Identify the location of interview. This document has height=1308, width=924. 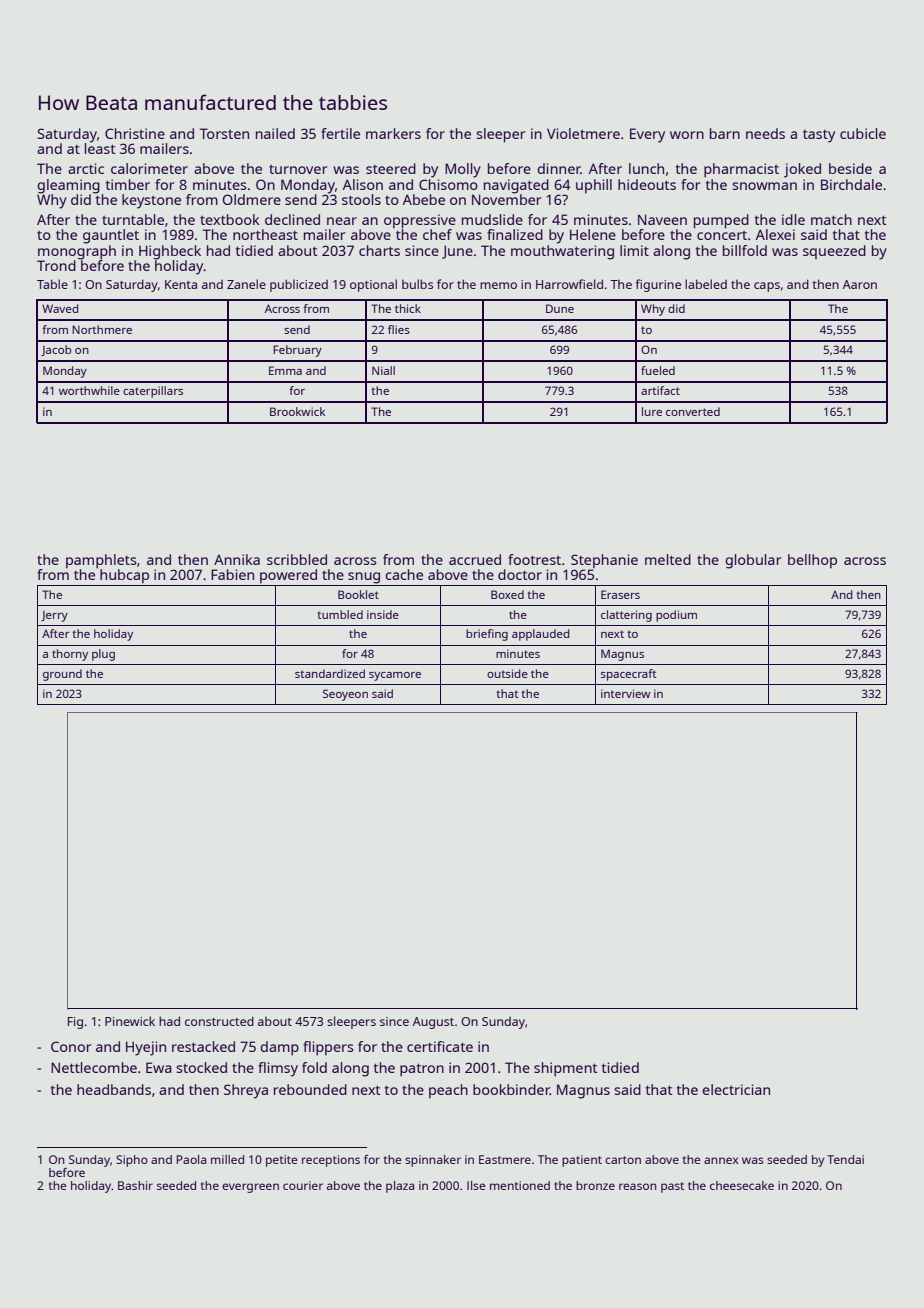
(625, 693).
